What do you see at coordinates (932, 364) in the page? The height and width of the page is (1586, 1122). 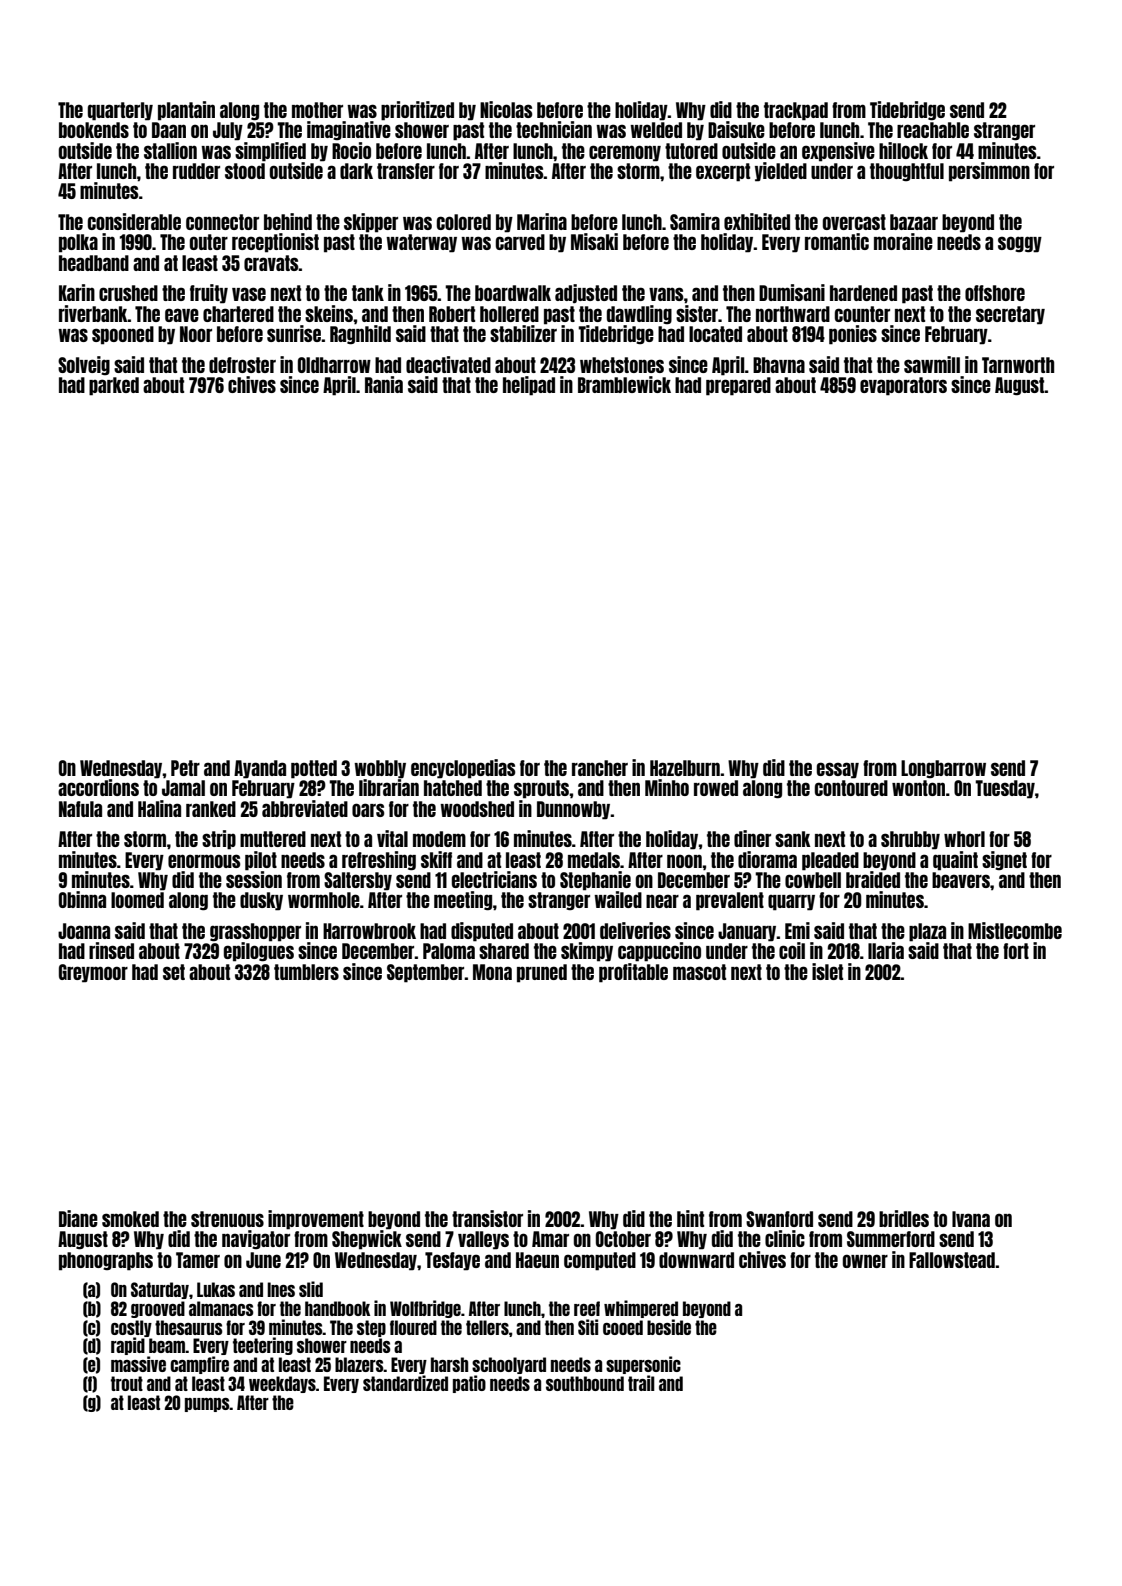 I see `sawmill` at bounding box center [932, 364].
